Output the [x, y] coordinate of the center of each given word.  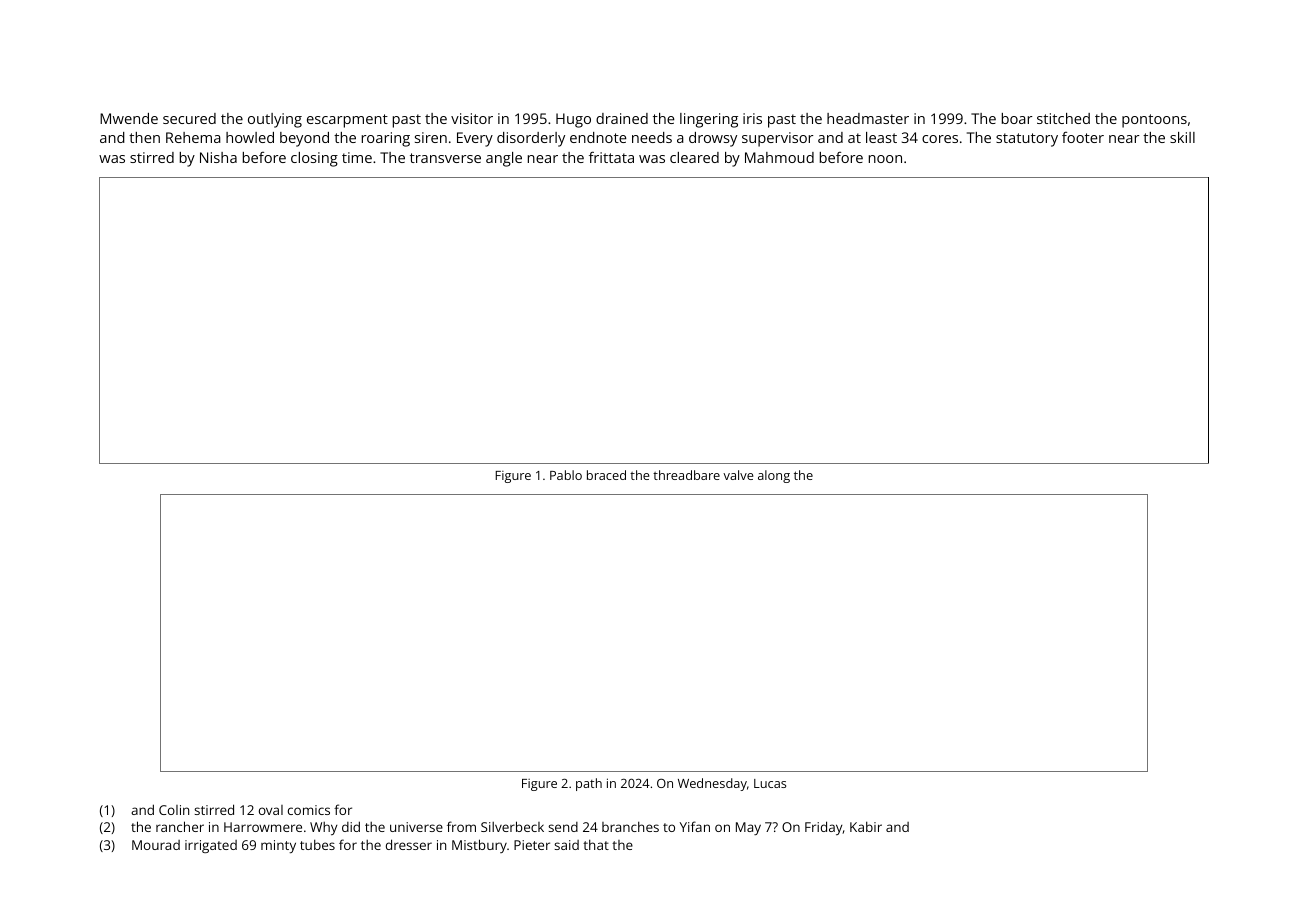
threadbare [686, 475]
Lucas [770, 783]
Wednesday [712, 784]
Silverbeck [512, 826]
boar [1017, 118]
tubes [317, 844]
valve [738, 475]
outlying [275, 120]
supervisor [777, 139]
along [774, 476]
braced [606, 475]
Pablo [566, 475]
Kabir [866, 826]
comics [309, 810]
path [589, 784]
